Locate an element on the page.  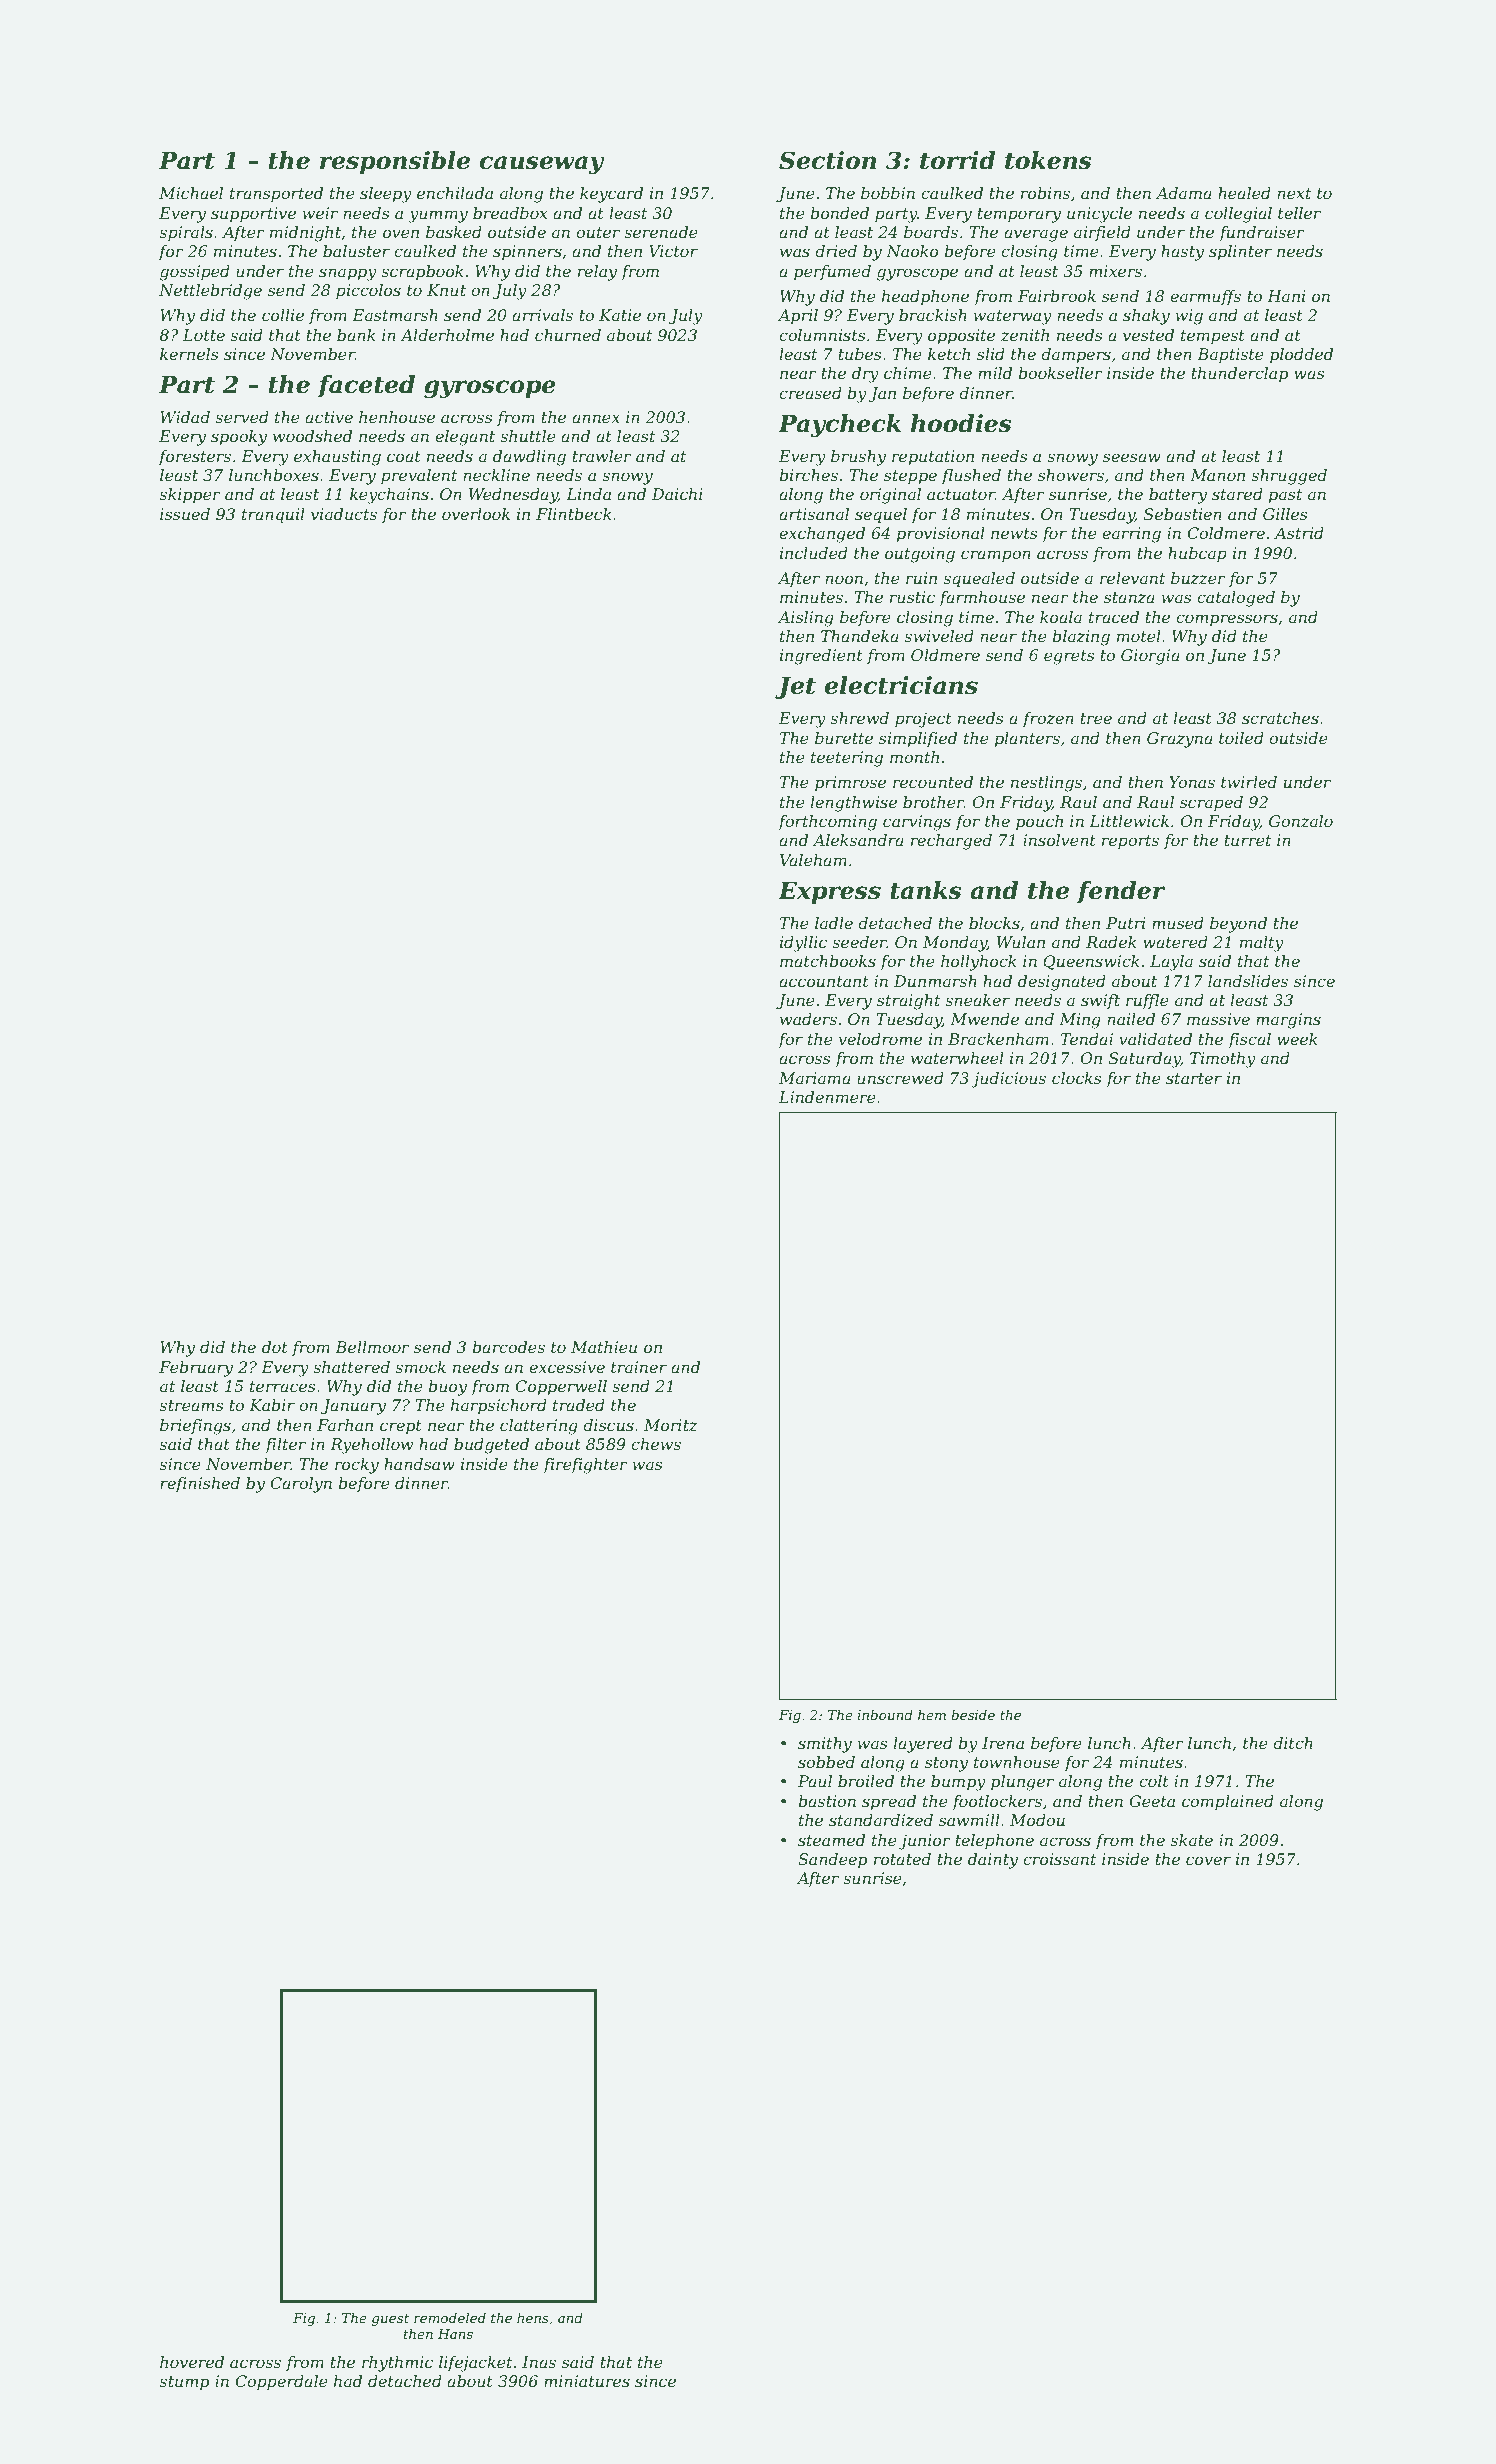
issued is located at coordinates (185, 514).
